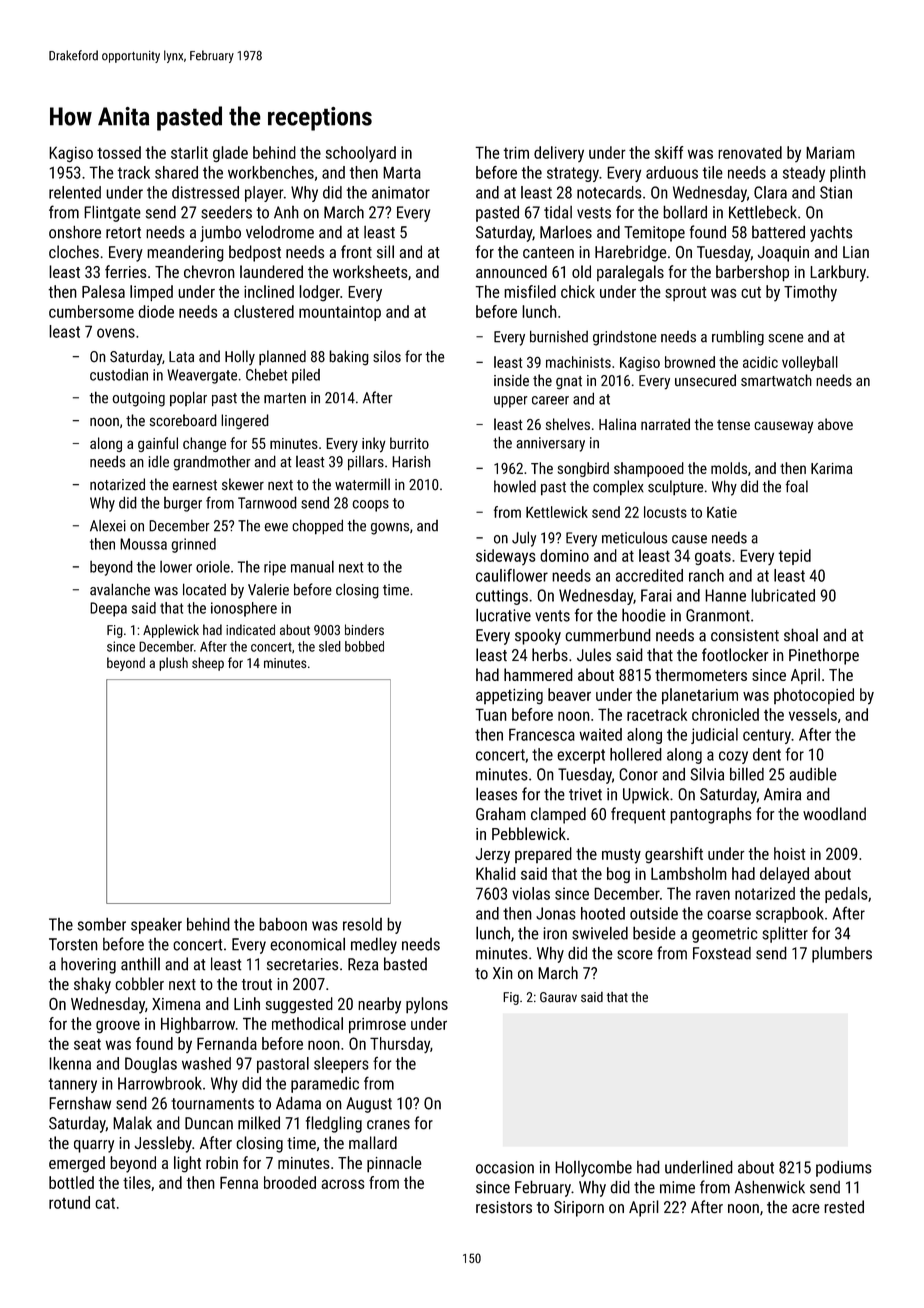 The height and width of the page is (1308, 924). What do you see at coordinates (790, 915) in the page?
I see `scrapbook` at bounding box center [790, 915].
